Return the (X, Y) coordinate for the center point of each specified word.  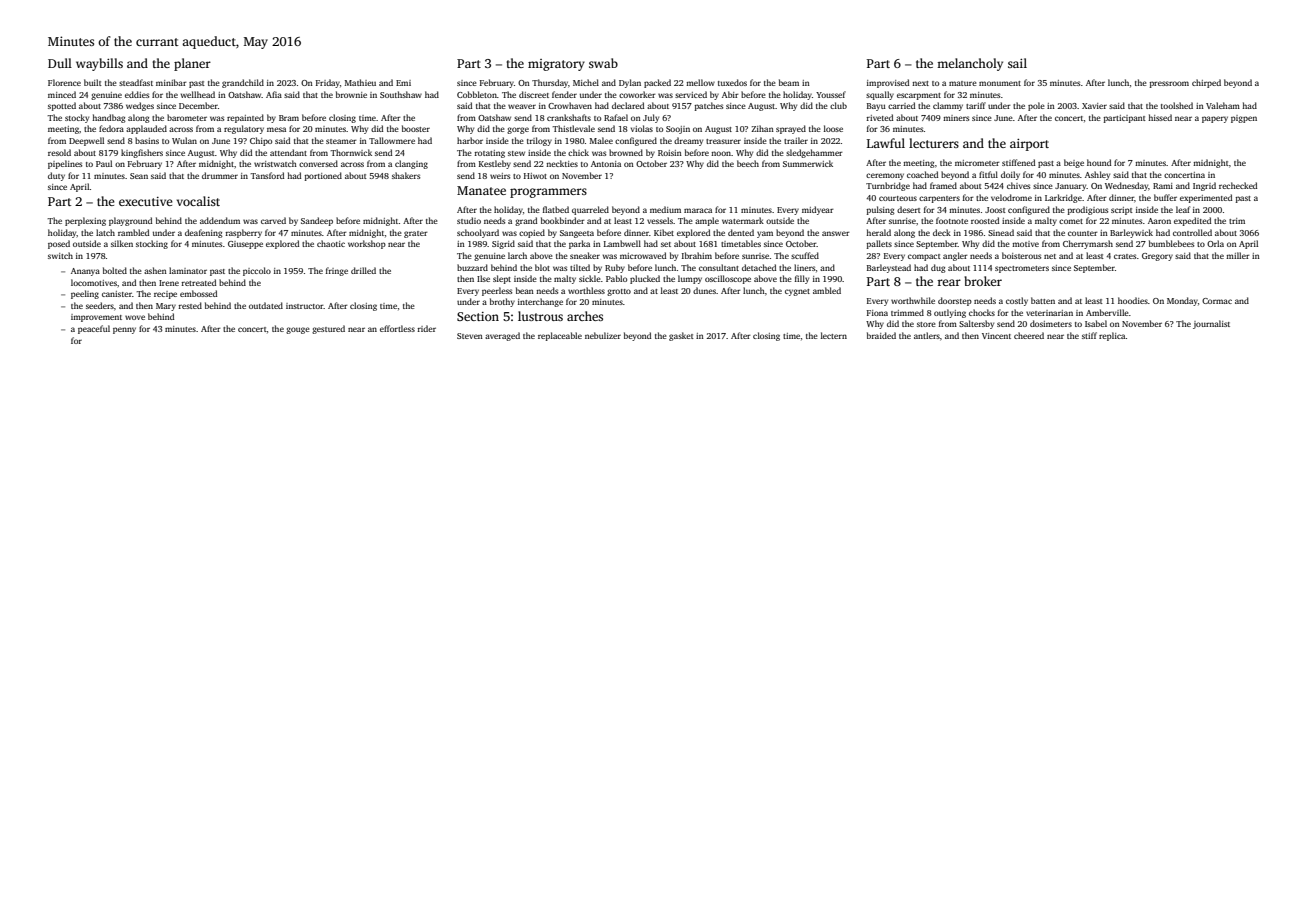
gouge (298, 330)
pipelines (65, 164)
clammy (948, 106)
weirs (500, 176)
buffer (1165, 197)
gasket (681, 336)
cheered (1029, 335)
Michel (586, 82)
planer (192, 64)
